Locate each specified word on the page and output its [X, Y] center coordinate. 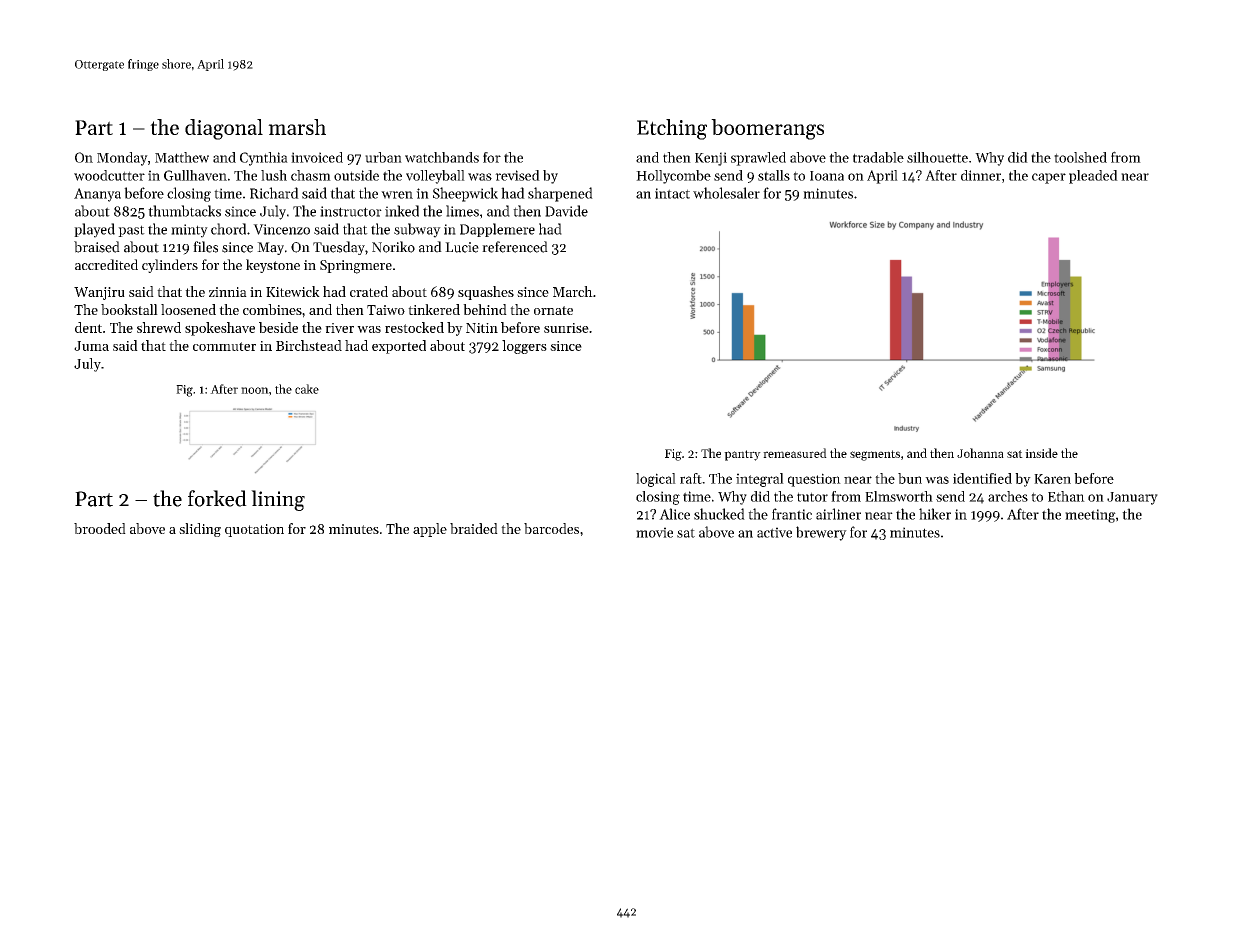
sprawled [758, 159]
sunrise [566, 328]
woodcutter [109, 175]
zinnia [228, 292]
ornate [553, 310]
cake [307, 389]
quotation [254, 530]
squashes [486, 293]
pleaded [1093, 177]
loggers [524, 347]
